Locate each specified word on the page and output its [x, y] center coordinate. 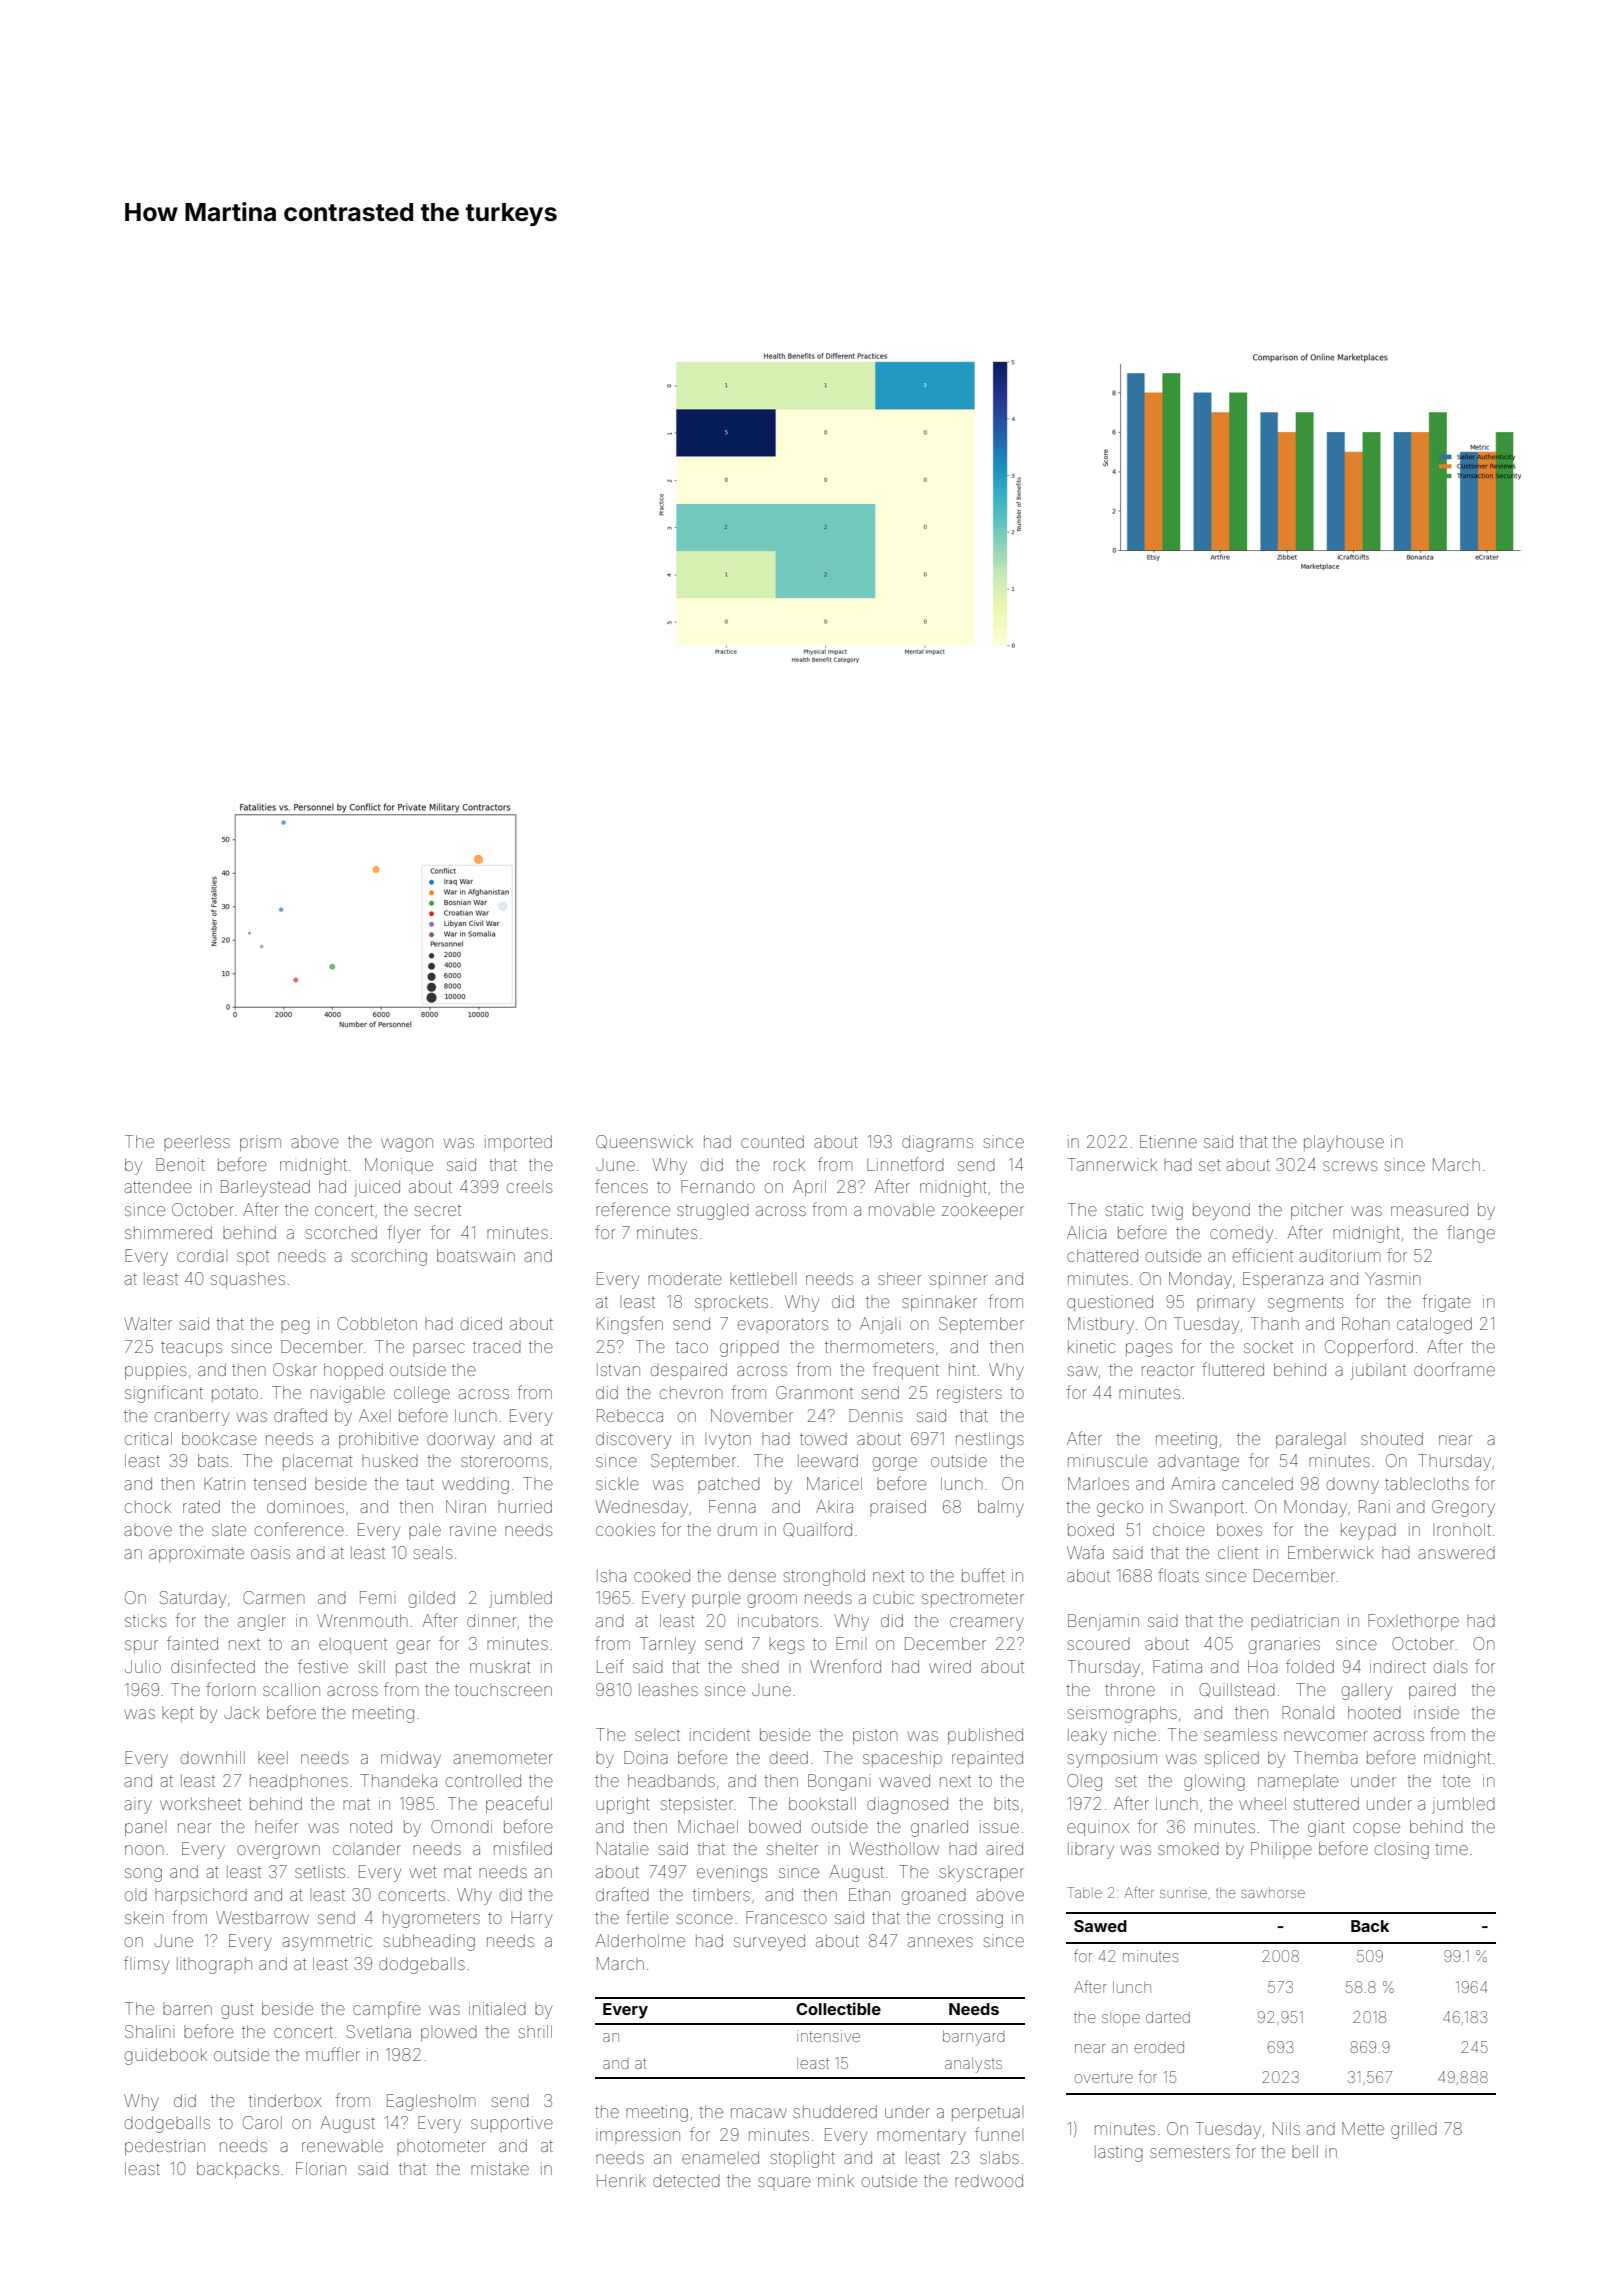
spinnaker [939, 1303]
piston [875, 1736]
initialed [497, 2008]
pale [425, 1531]
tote [1456, 1781]
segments [1305, 1304]
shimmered [168, 1232]
